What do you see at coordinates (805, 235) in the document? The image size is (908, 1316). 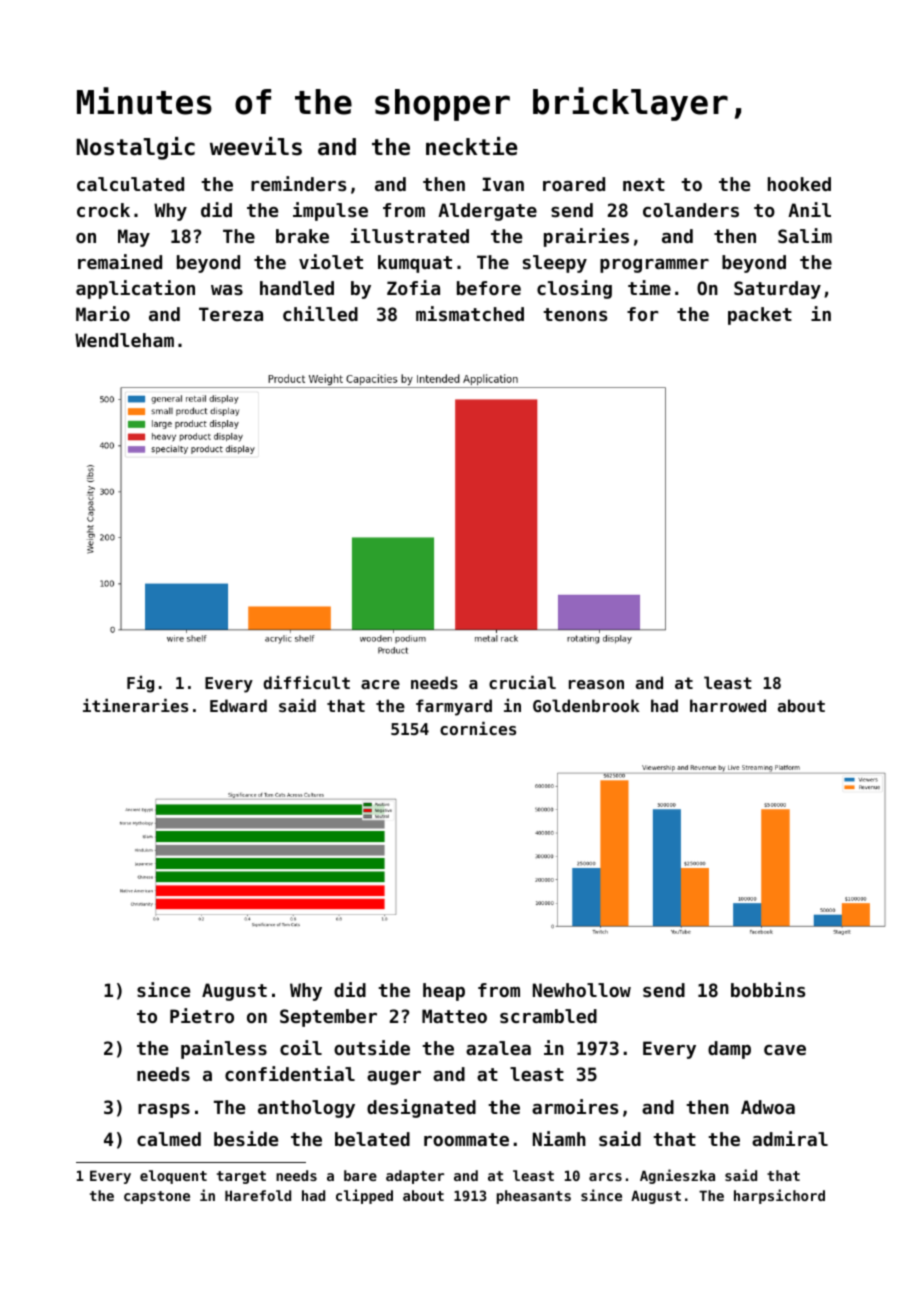 I see `Salim` at bounding box center [805, 235].
